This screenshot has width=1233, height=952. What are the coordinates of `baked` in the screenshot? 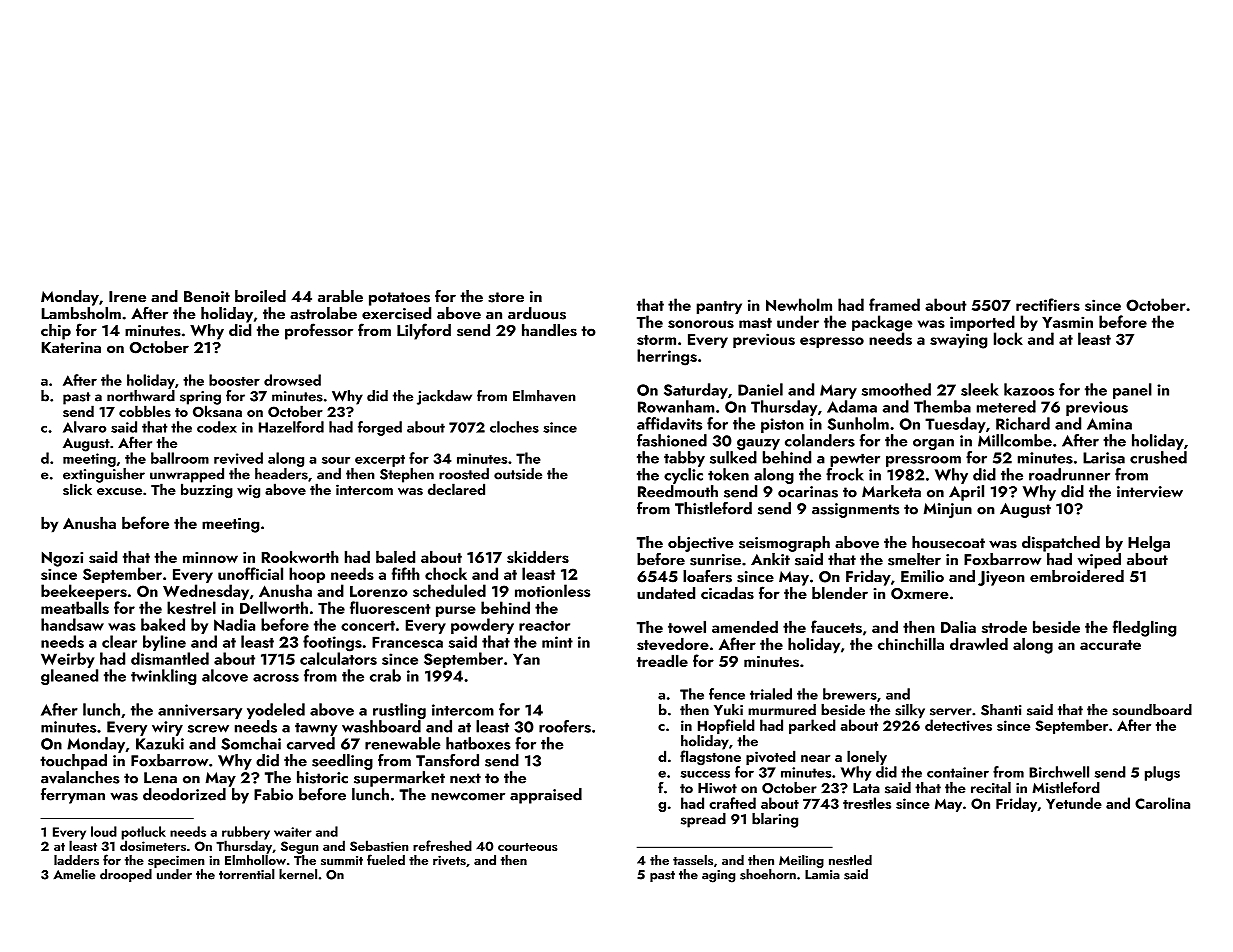 It's located at (163, 624).
